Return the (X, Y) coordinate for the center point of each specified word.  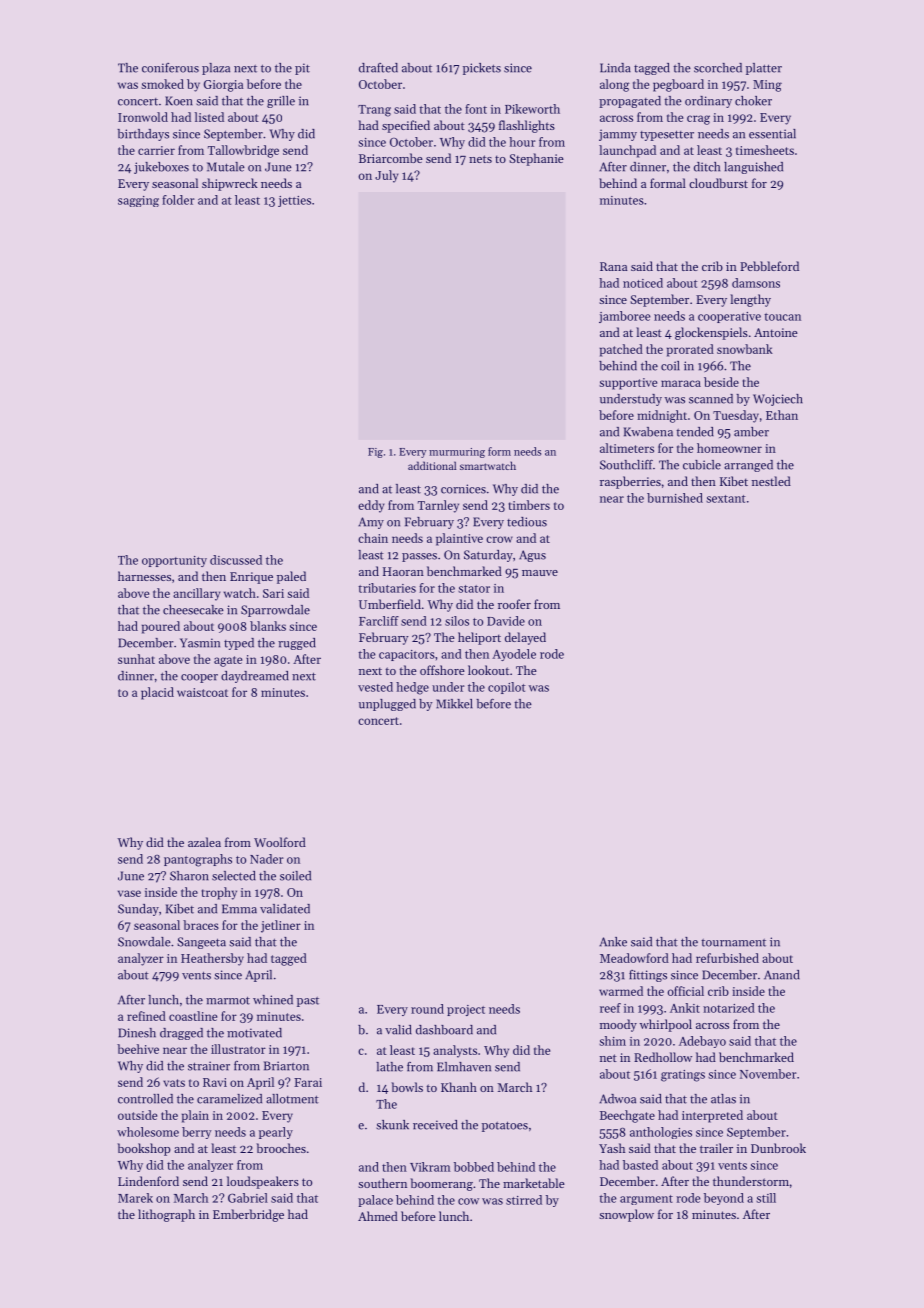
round (427, 1009)
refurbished (727, 958)
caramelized (229, 1099)
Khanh (459, 1087)
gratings (683, 1076)
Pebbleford (769, 266)
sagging (138, 201)
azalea (204, 842)
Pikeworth (532, 109)
